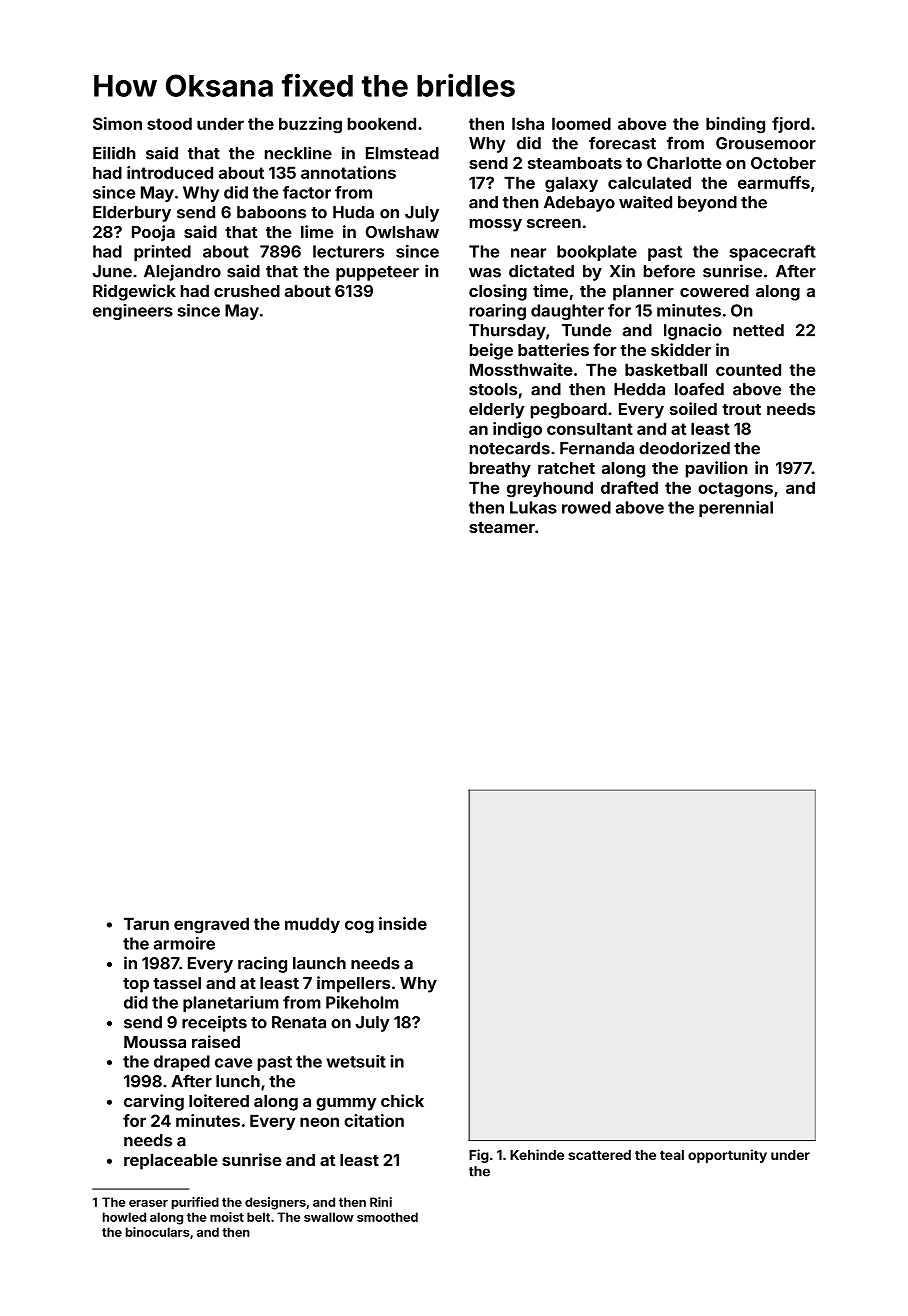  Describe the element at coordinates (381, 1202) in the image. I see `Rini` at that location.
